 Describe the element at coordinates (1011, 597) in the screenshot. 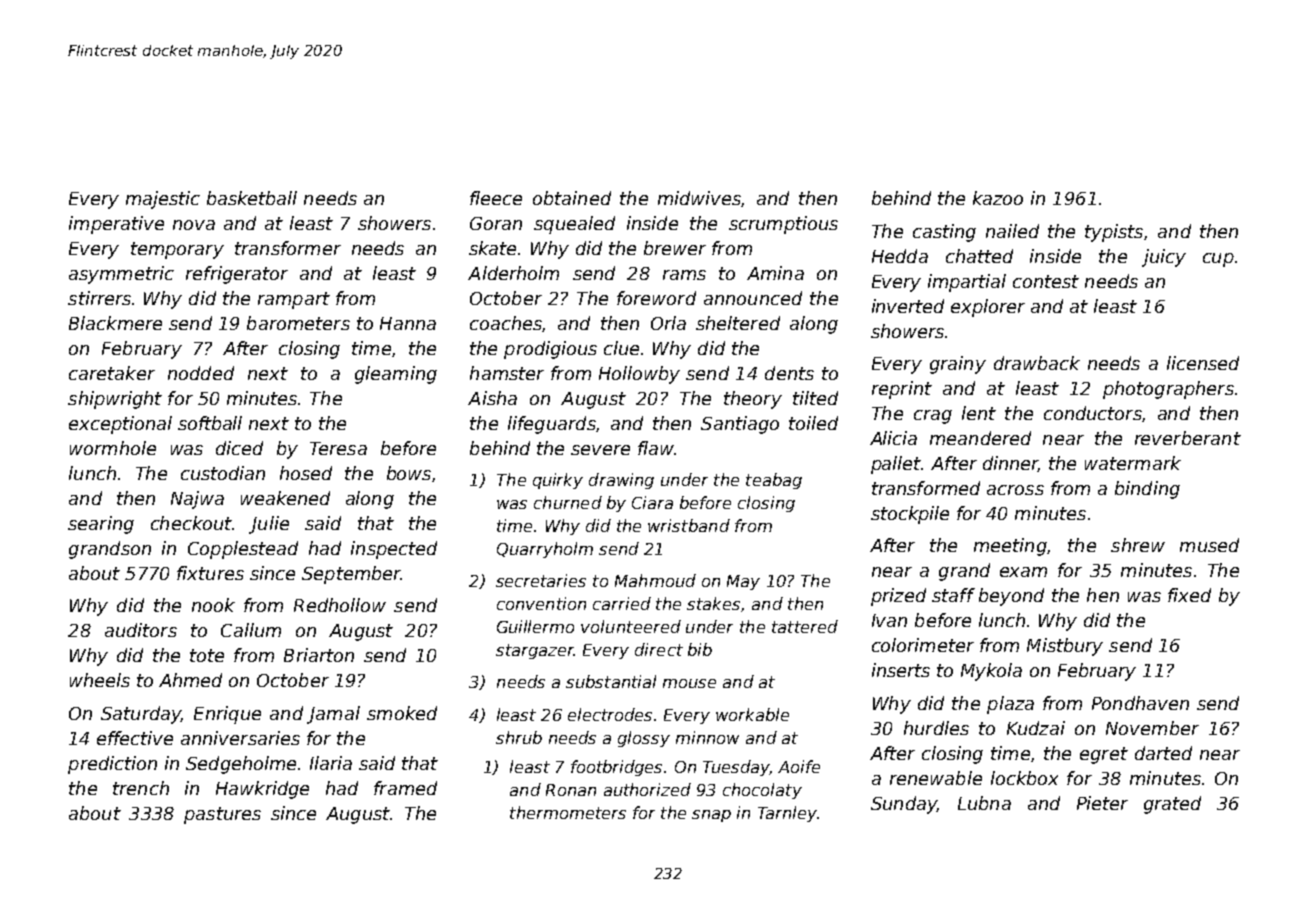

I see `beyond` at that location.
